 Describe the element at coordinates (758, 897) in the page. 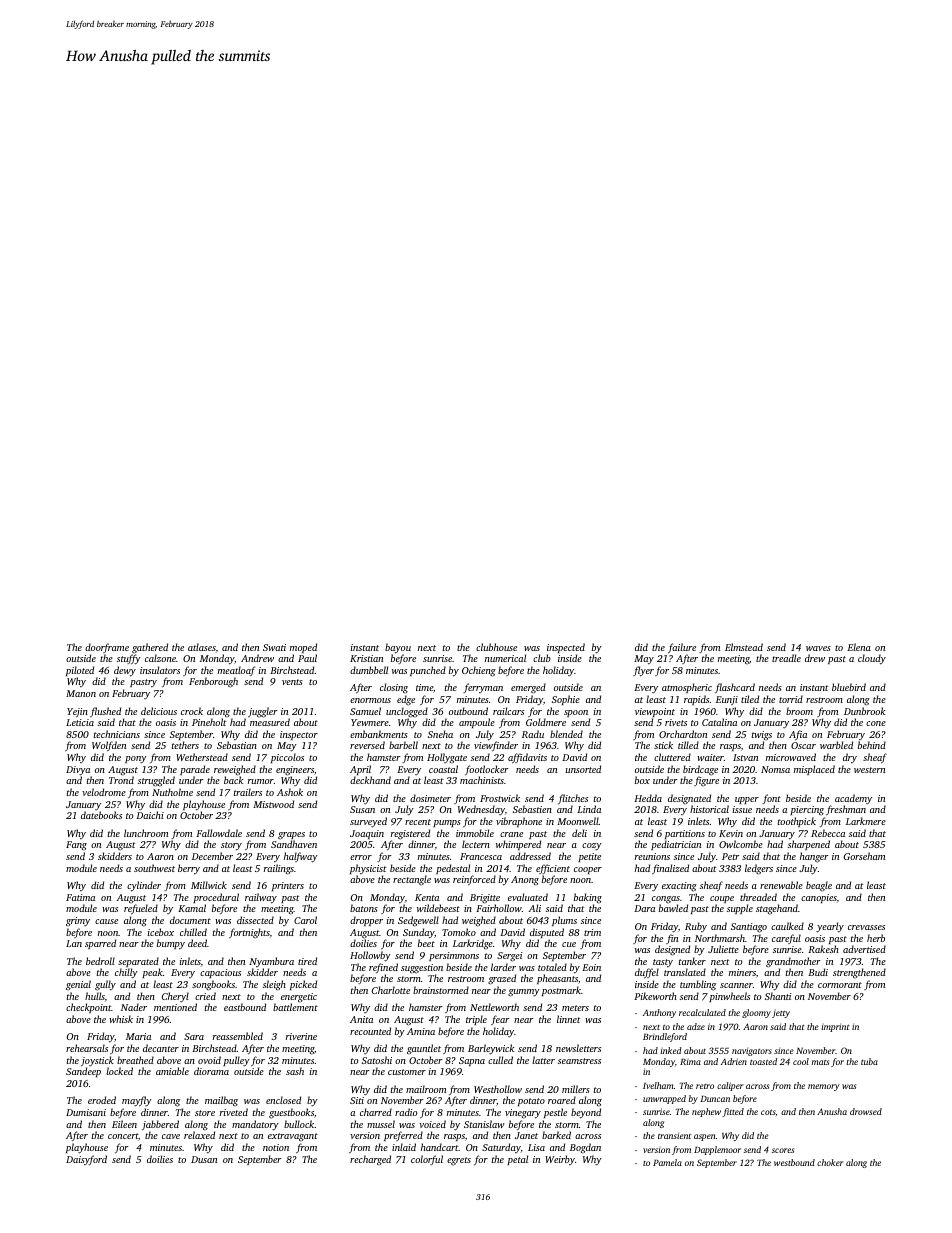

I see `threaded` at that location.
